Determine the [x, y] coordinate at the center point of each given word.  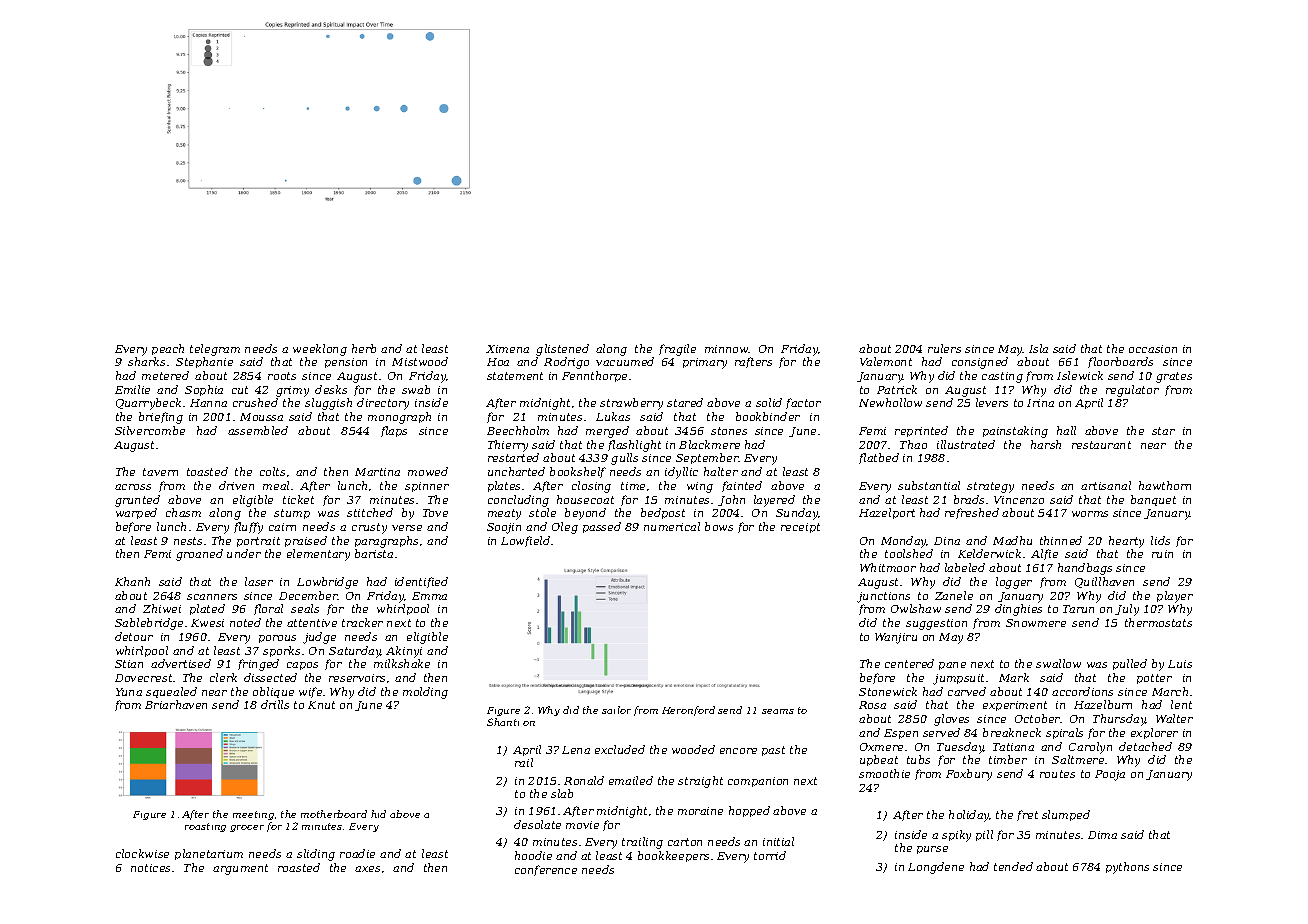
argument [240, 869]
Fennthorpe [594, 376]
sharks [146, 361]
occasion [1153, 349]
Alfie [1044, 554]
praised [306, 541]
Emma [429, 596]
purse [932, 850]
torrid [770, 855]
